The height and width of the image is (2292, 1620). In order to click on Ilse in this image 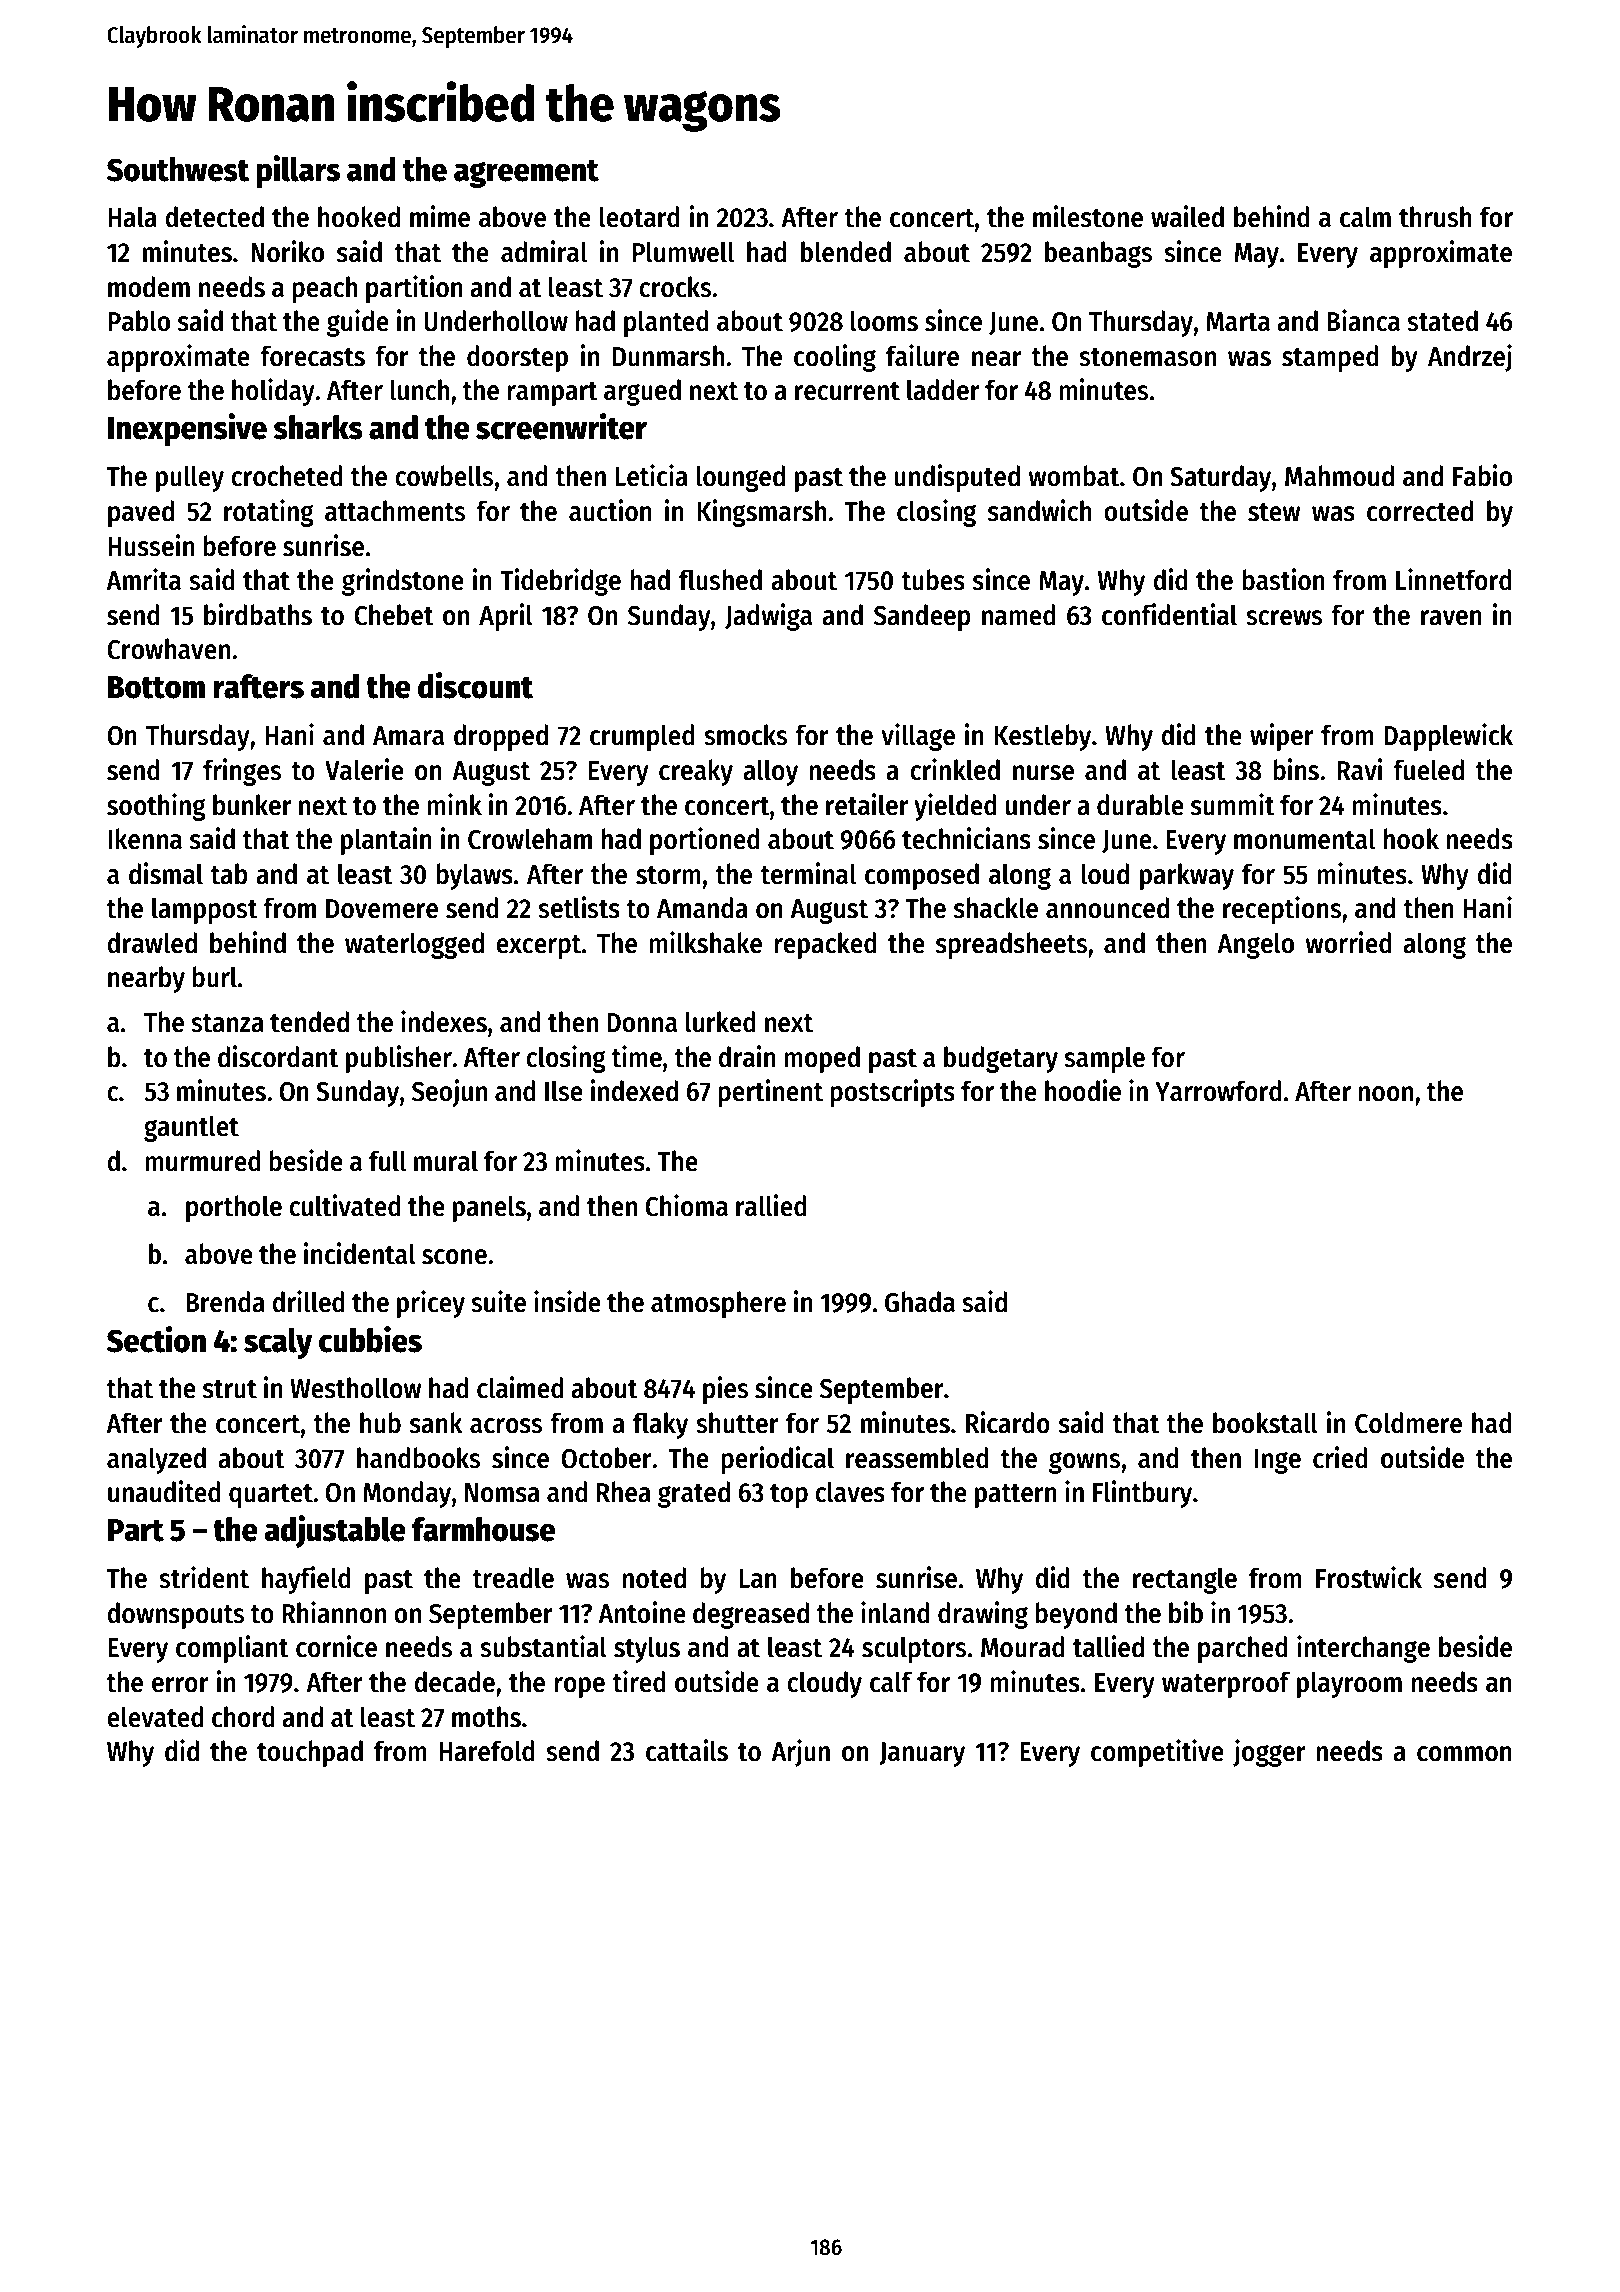, I will do `click(564, 1091)`.
